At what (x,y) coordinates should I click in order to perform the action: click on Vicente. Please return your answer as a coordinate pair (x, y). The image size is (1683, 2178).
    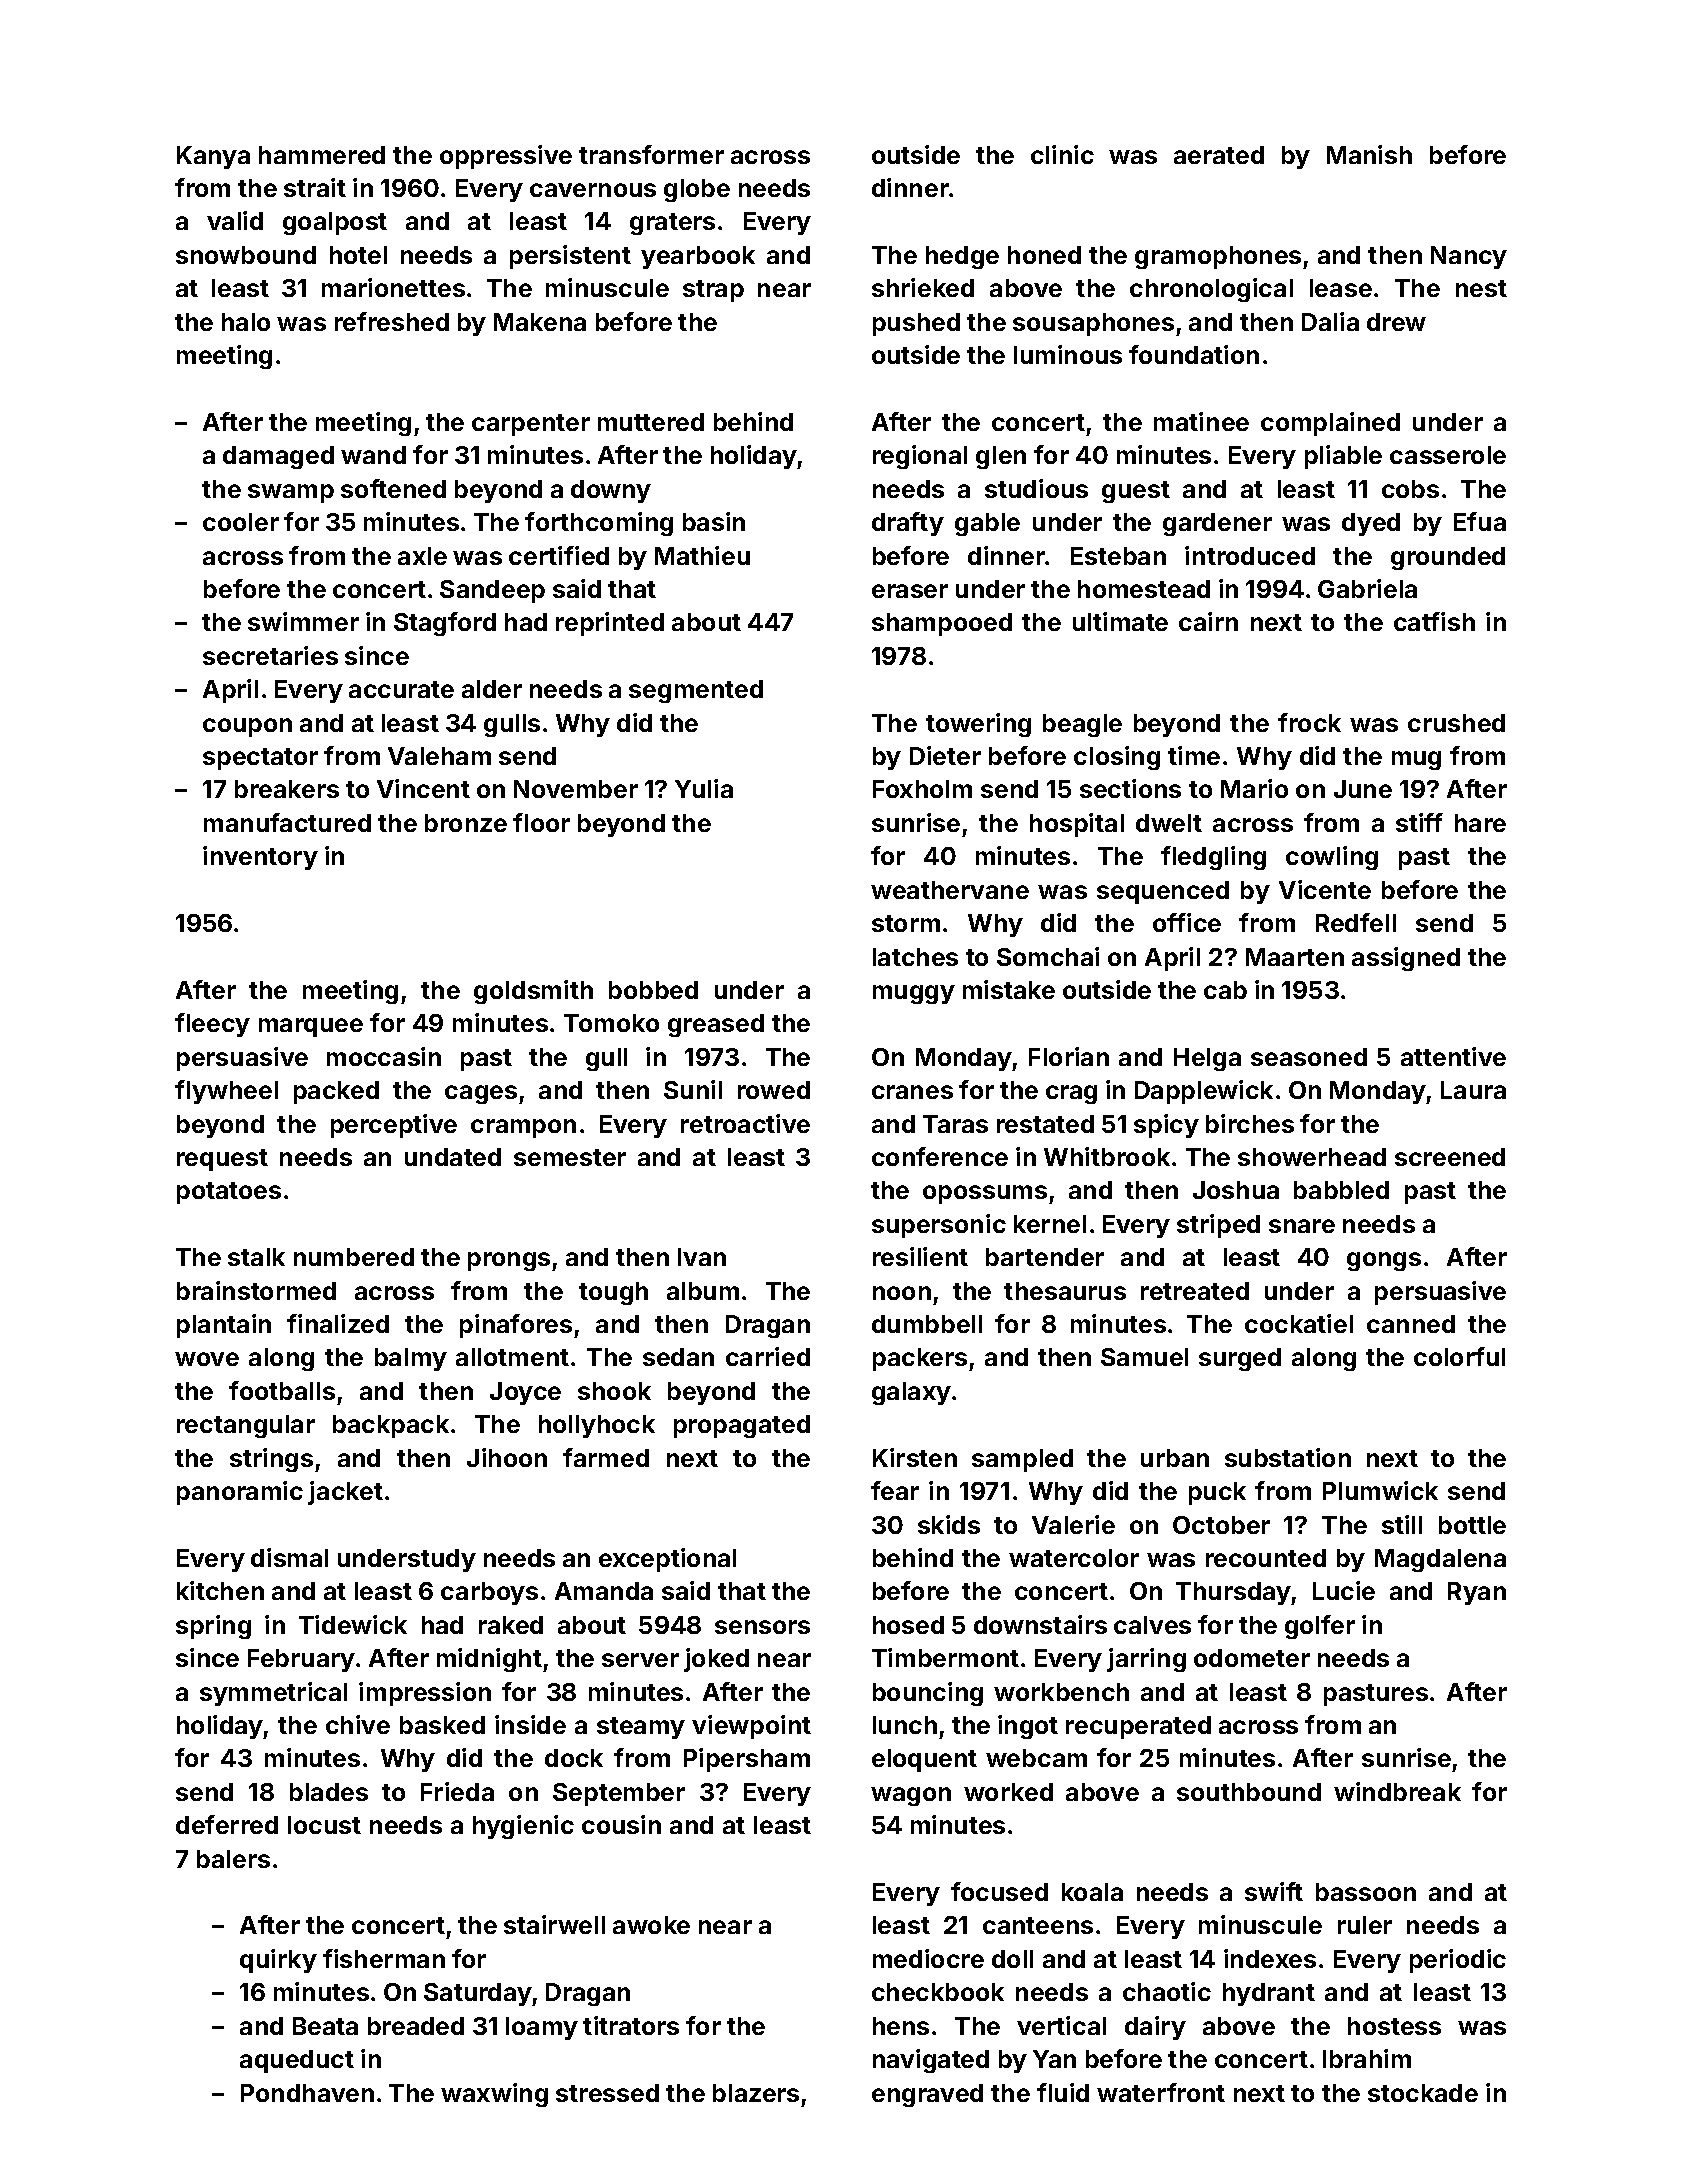
    Looking at the image, I should click on (1325, 889).
